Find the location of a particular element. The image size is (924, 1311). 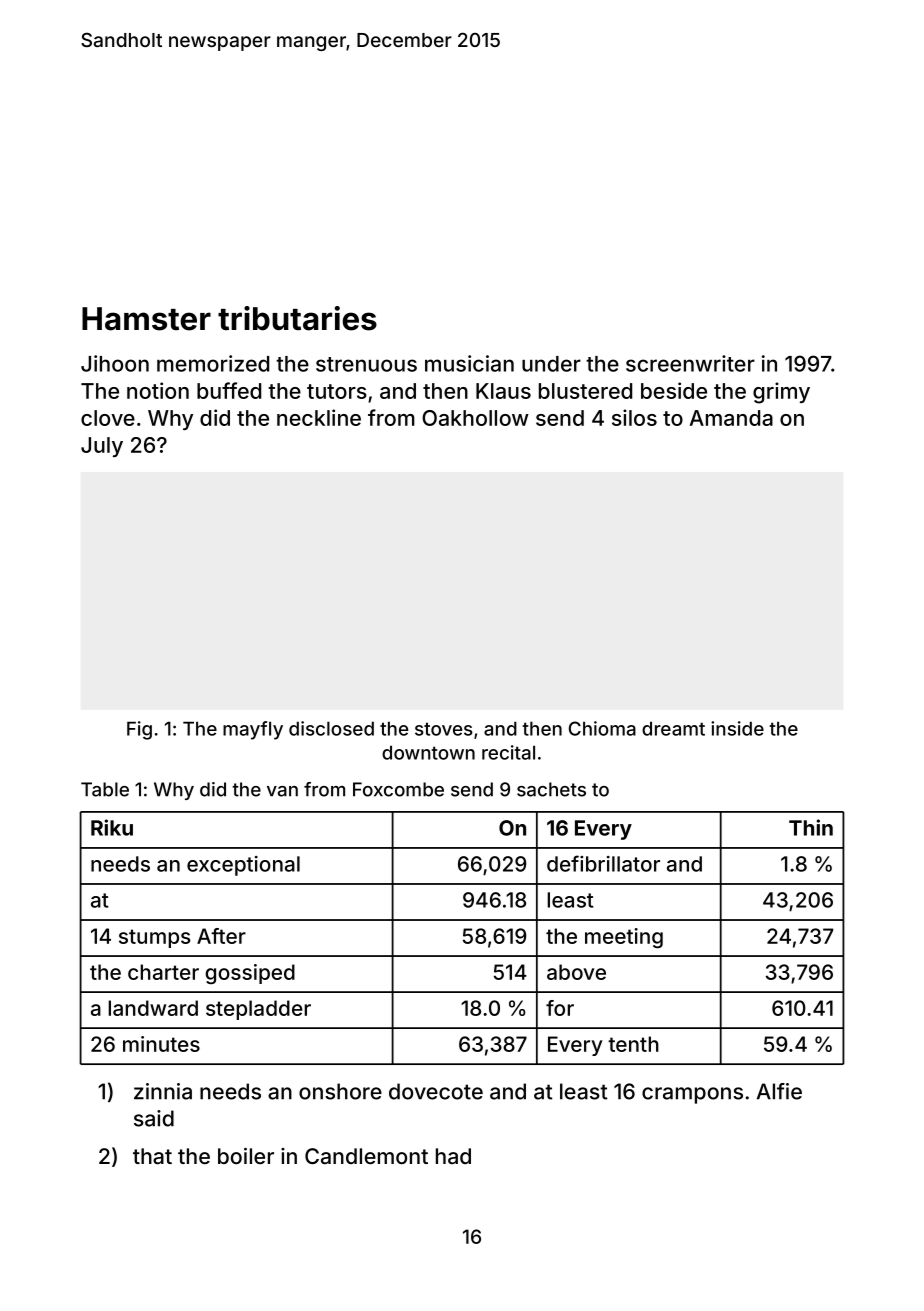

exceptional is located at coordinates (243, 866).
